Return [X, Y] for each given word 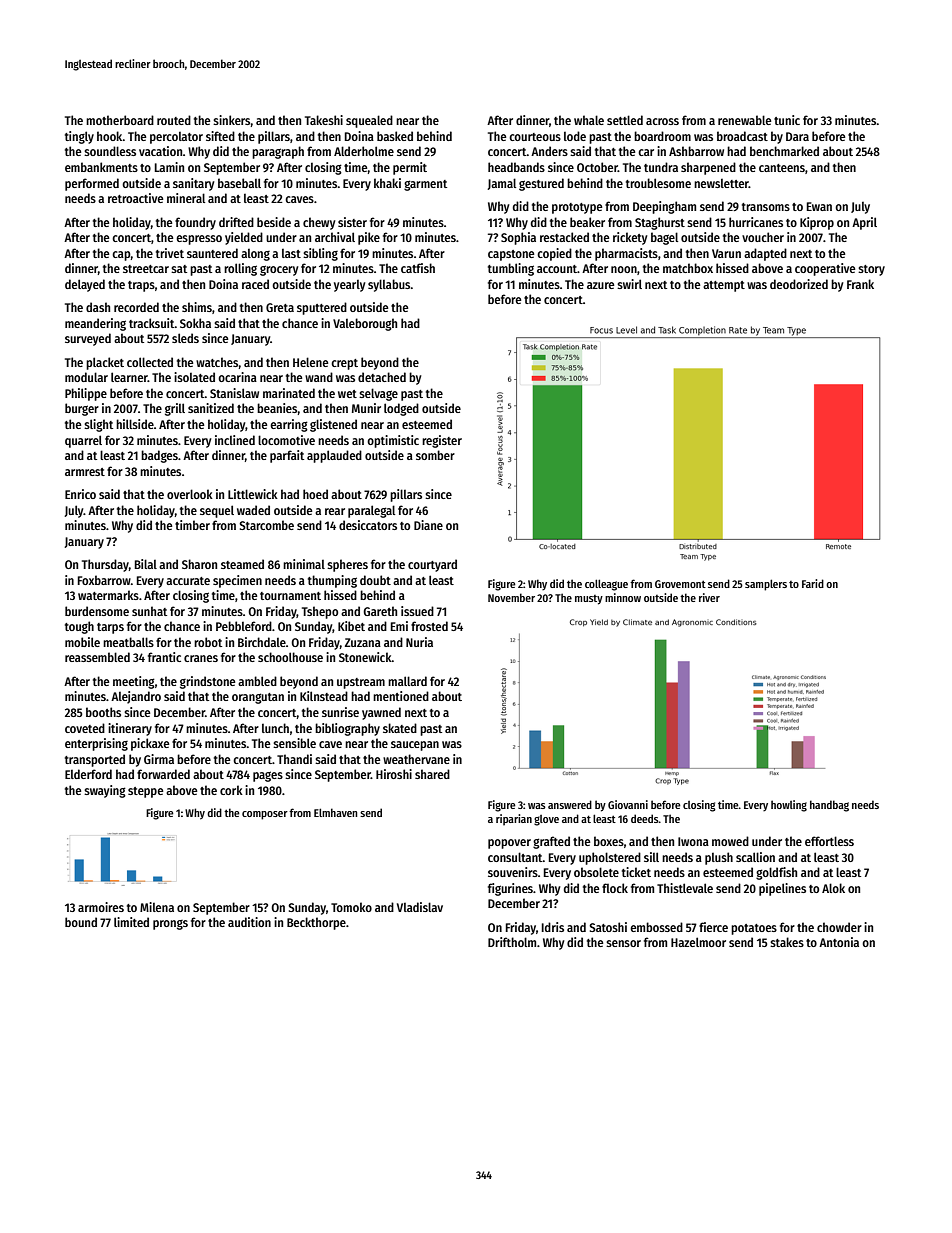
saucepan [415, 746]
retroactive [135, 198]
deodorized [799, 284]
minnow [623, 597]
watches [217, 362]
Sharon [199, 564]
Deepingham [664, 207]
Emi [399, 626]
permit [410, 168]
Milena [157, 907]
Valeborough [365, 324]
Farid [813, 583]
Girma [159, 759]
